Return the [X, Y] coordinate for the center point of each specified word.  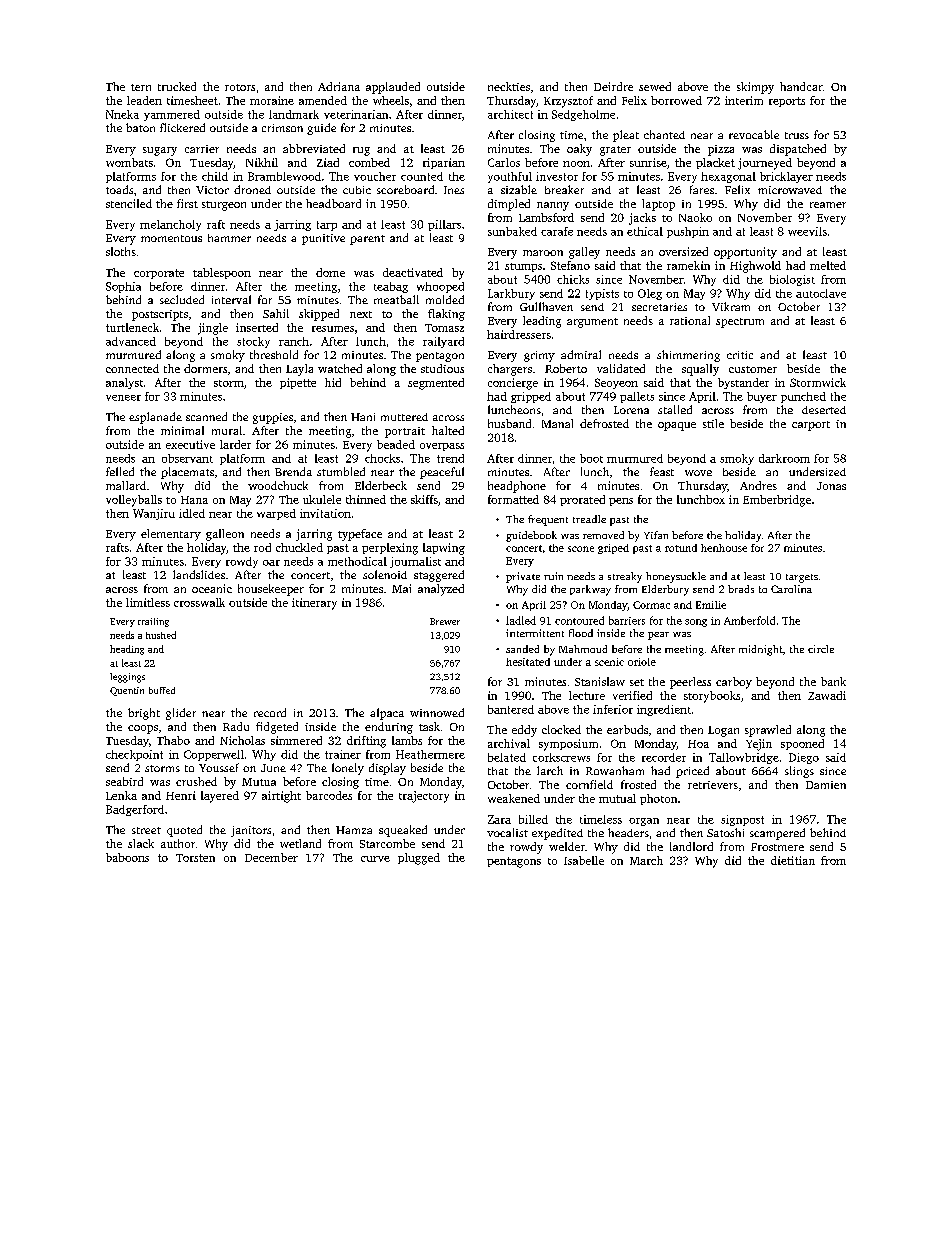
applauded [393, 88]
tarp [327, 226]
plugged [419, 859]
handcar [801, 86]
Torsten [195, 858]
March [646, 860]
